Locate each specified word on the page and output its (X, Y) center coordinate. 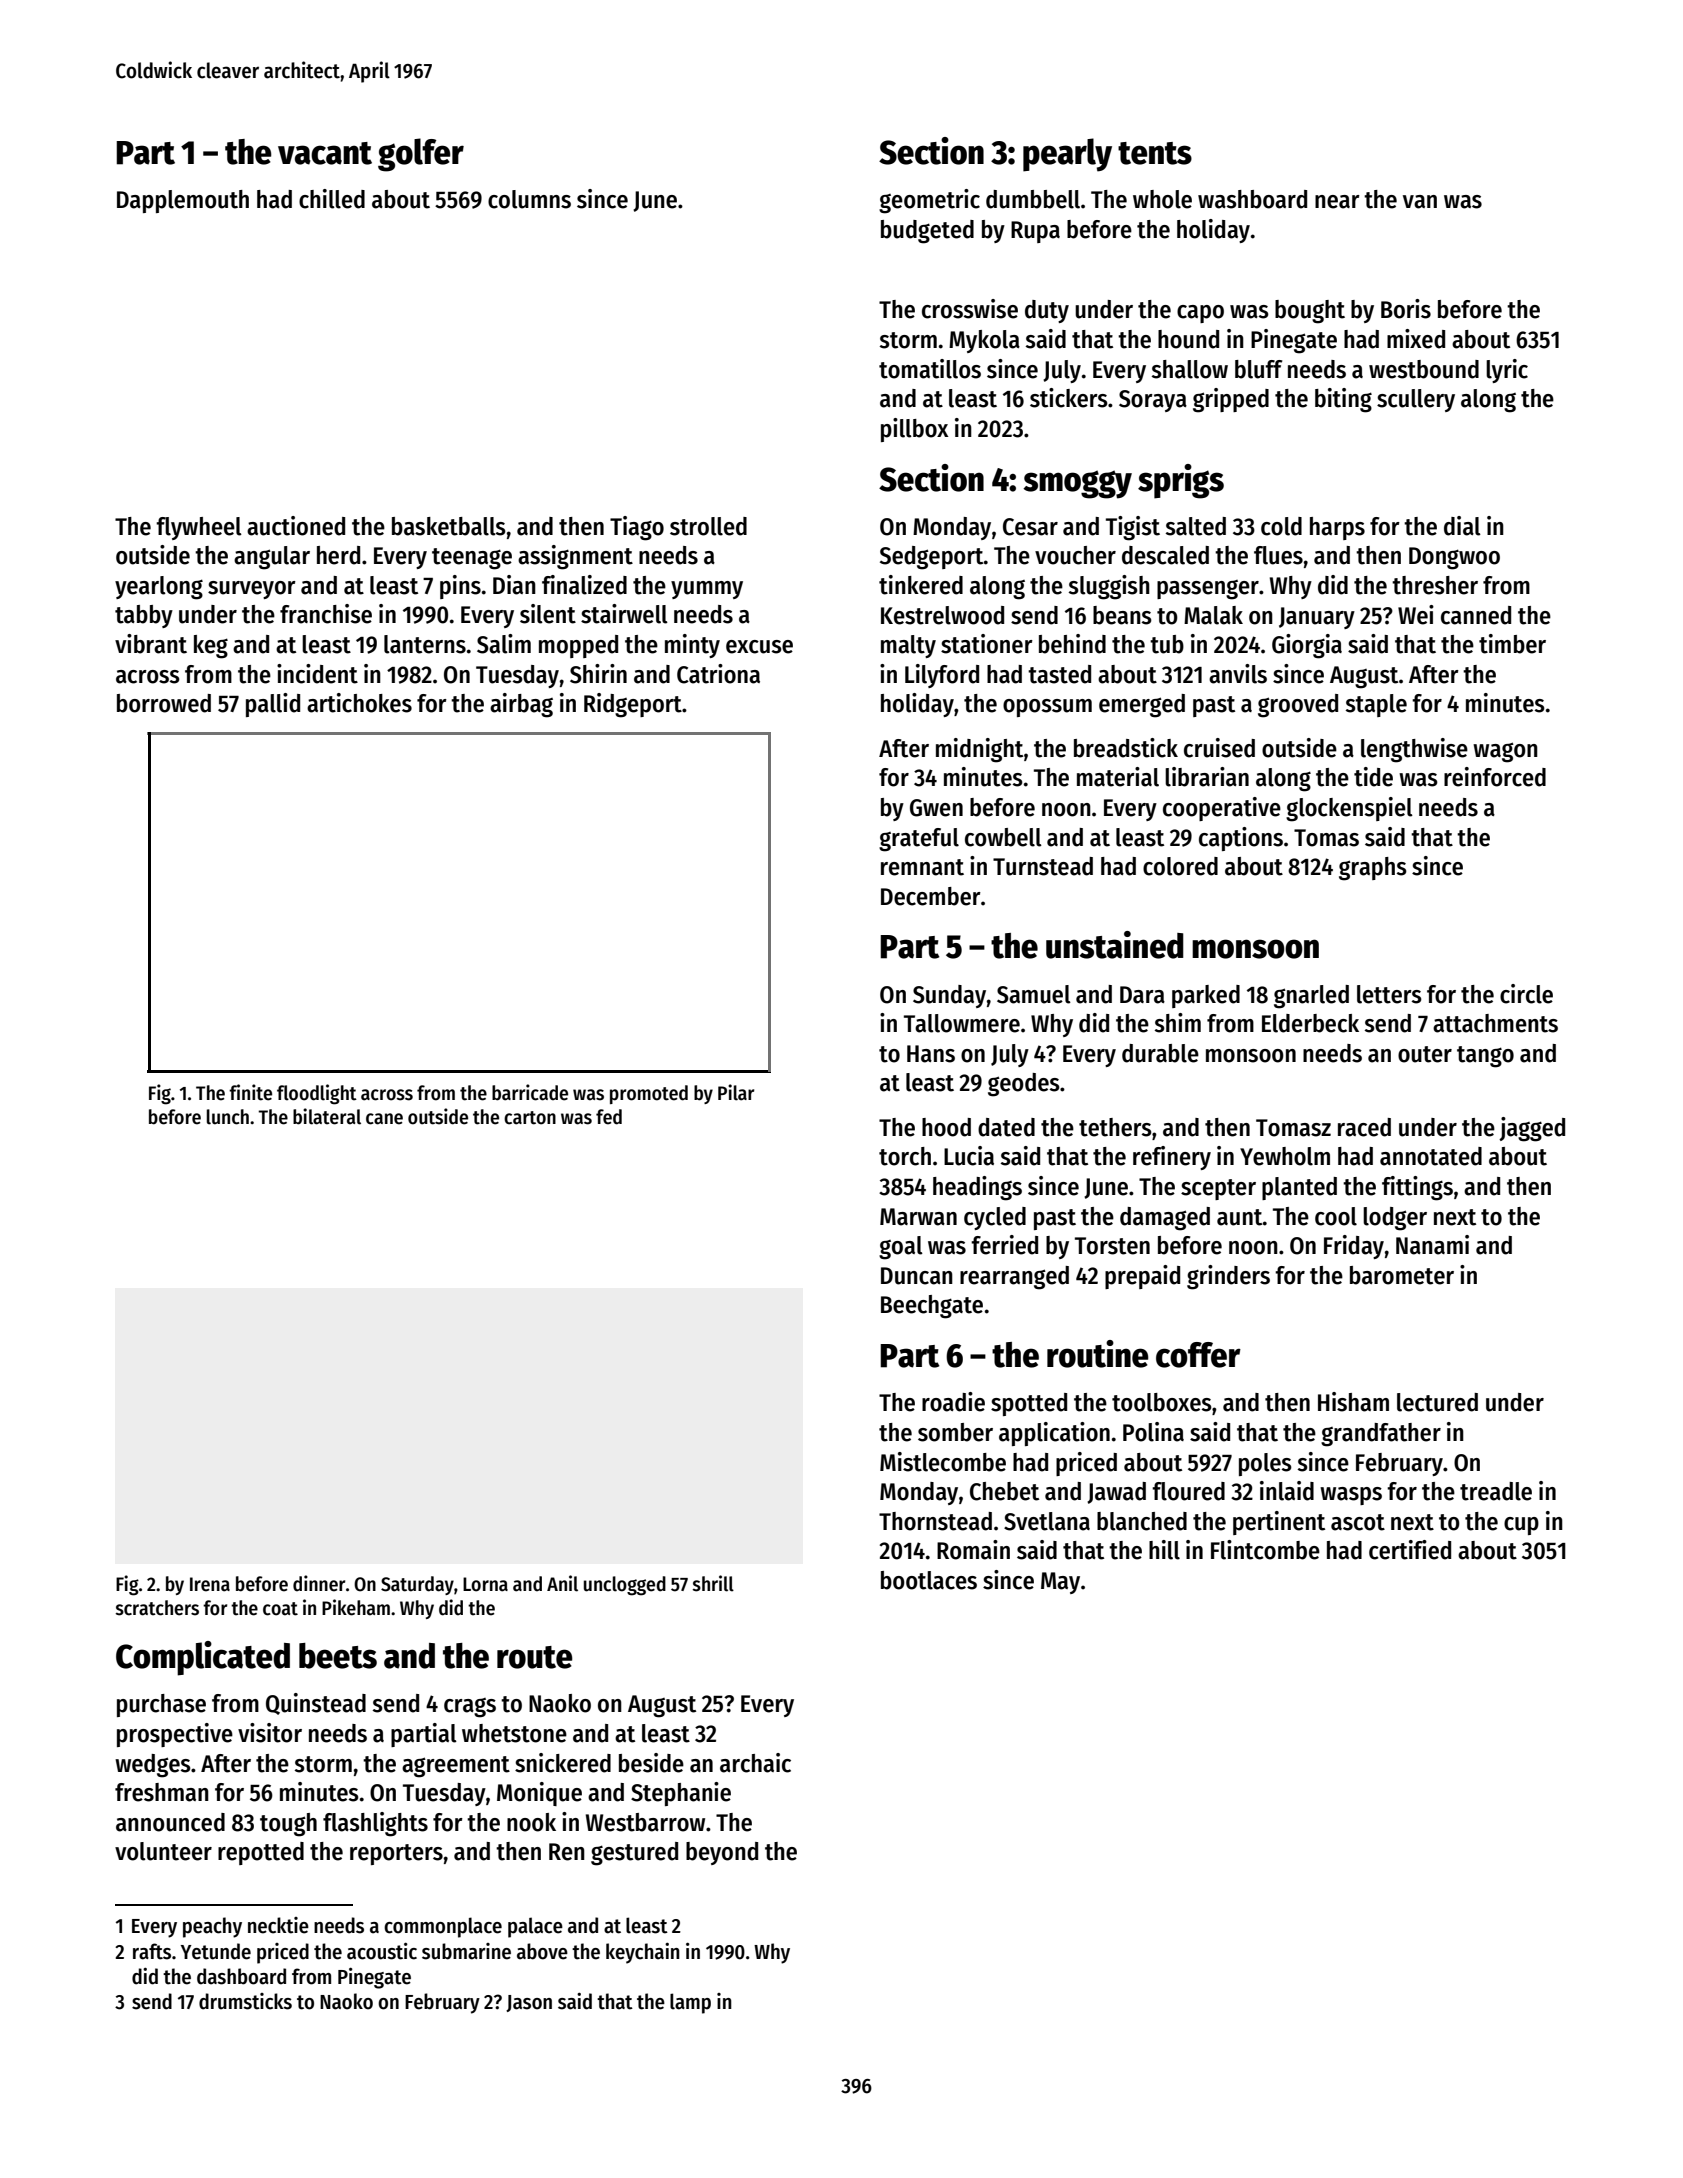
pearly (1067, 155)
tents (1155, 153)
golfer (421, 155)
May (1060, 1583)
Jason (529, 2003)
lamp (690, 2003)
